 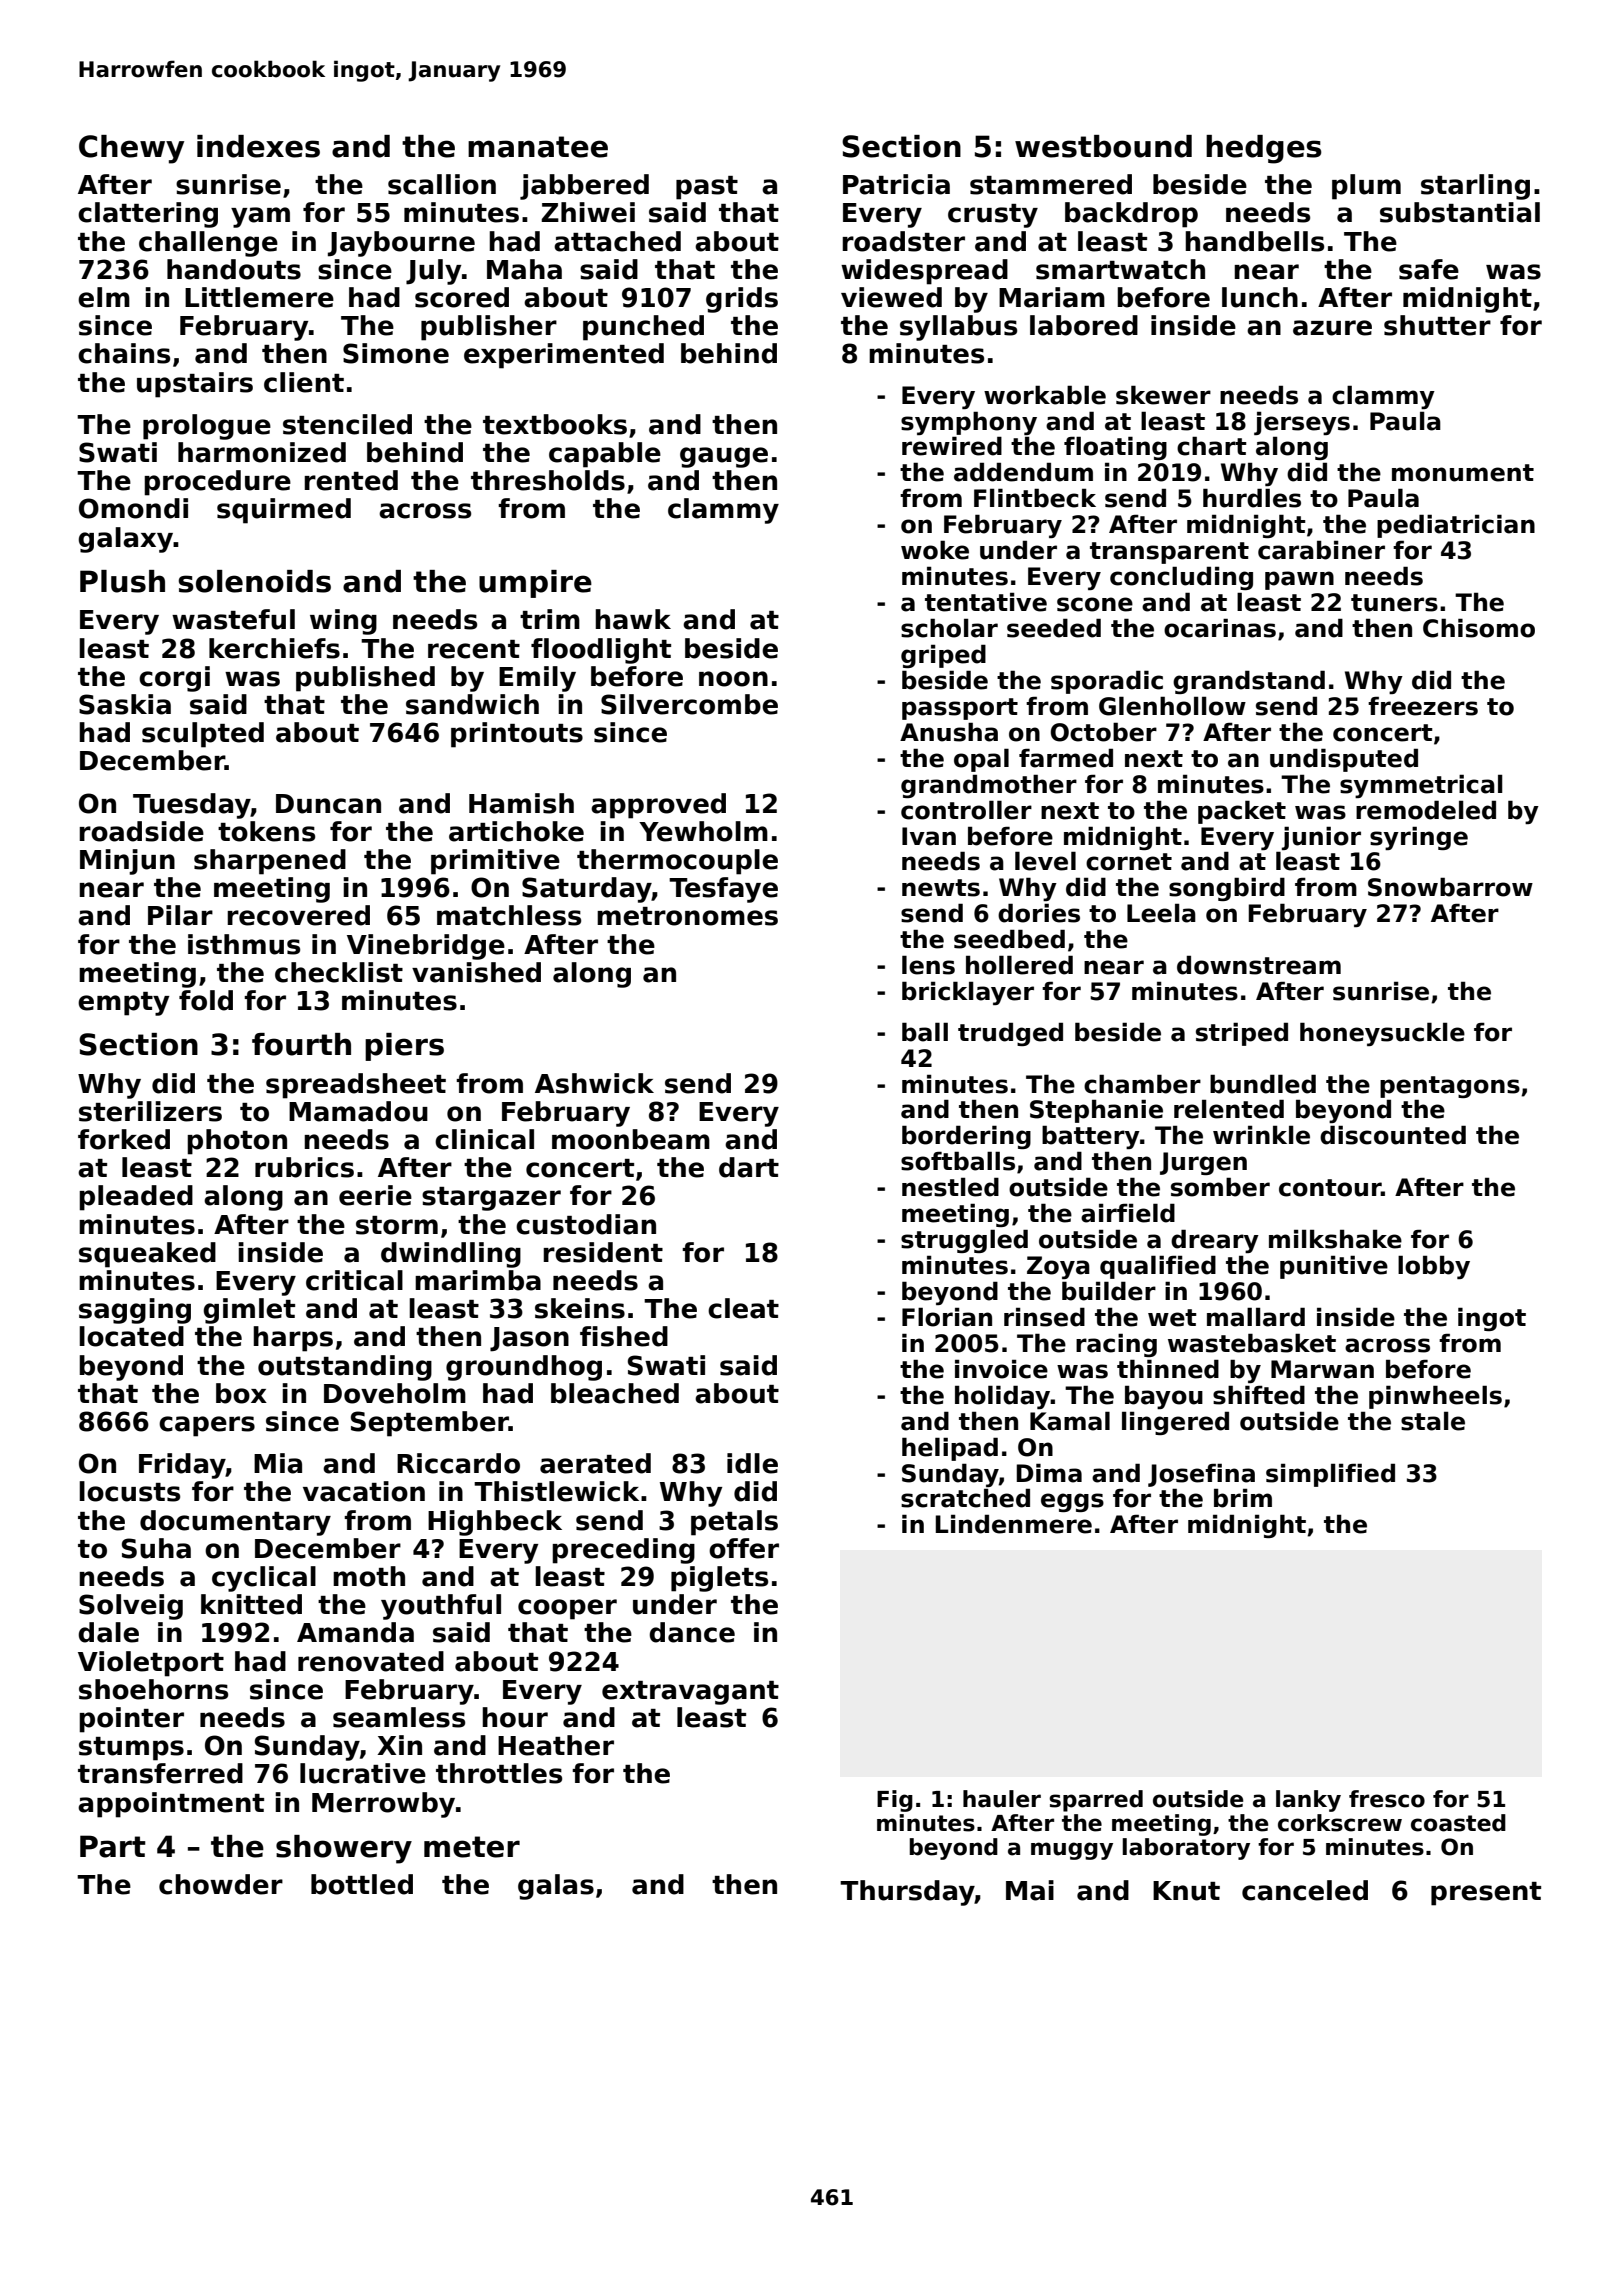 What do you see at coordinates (1264, 149) in the screenshot?
I see `hedges` at bounding box center [1264, 149].
